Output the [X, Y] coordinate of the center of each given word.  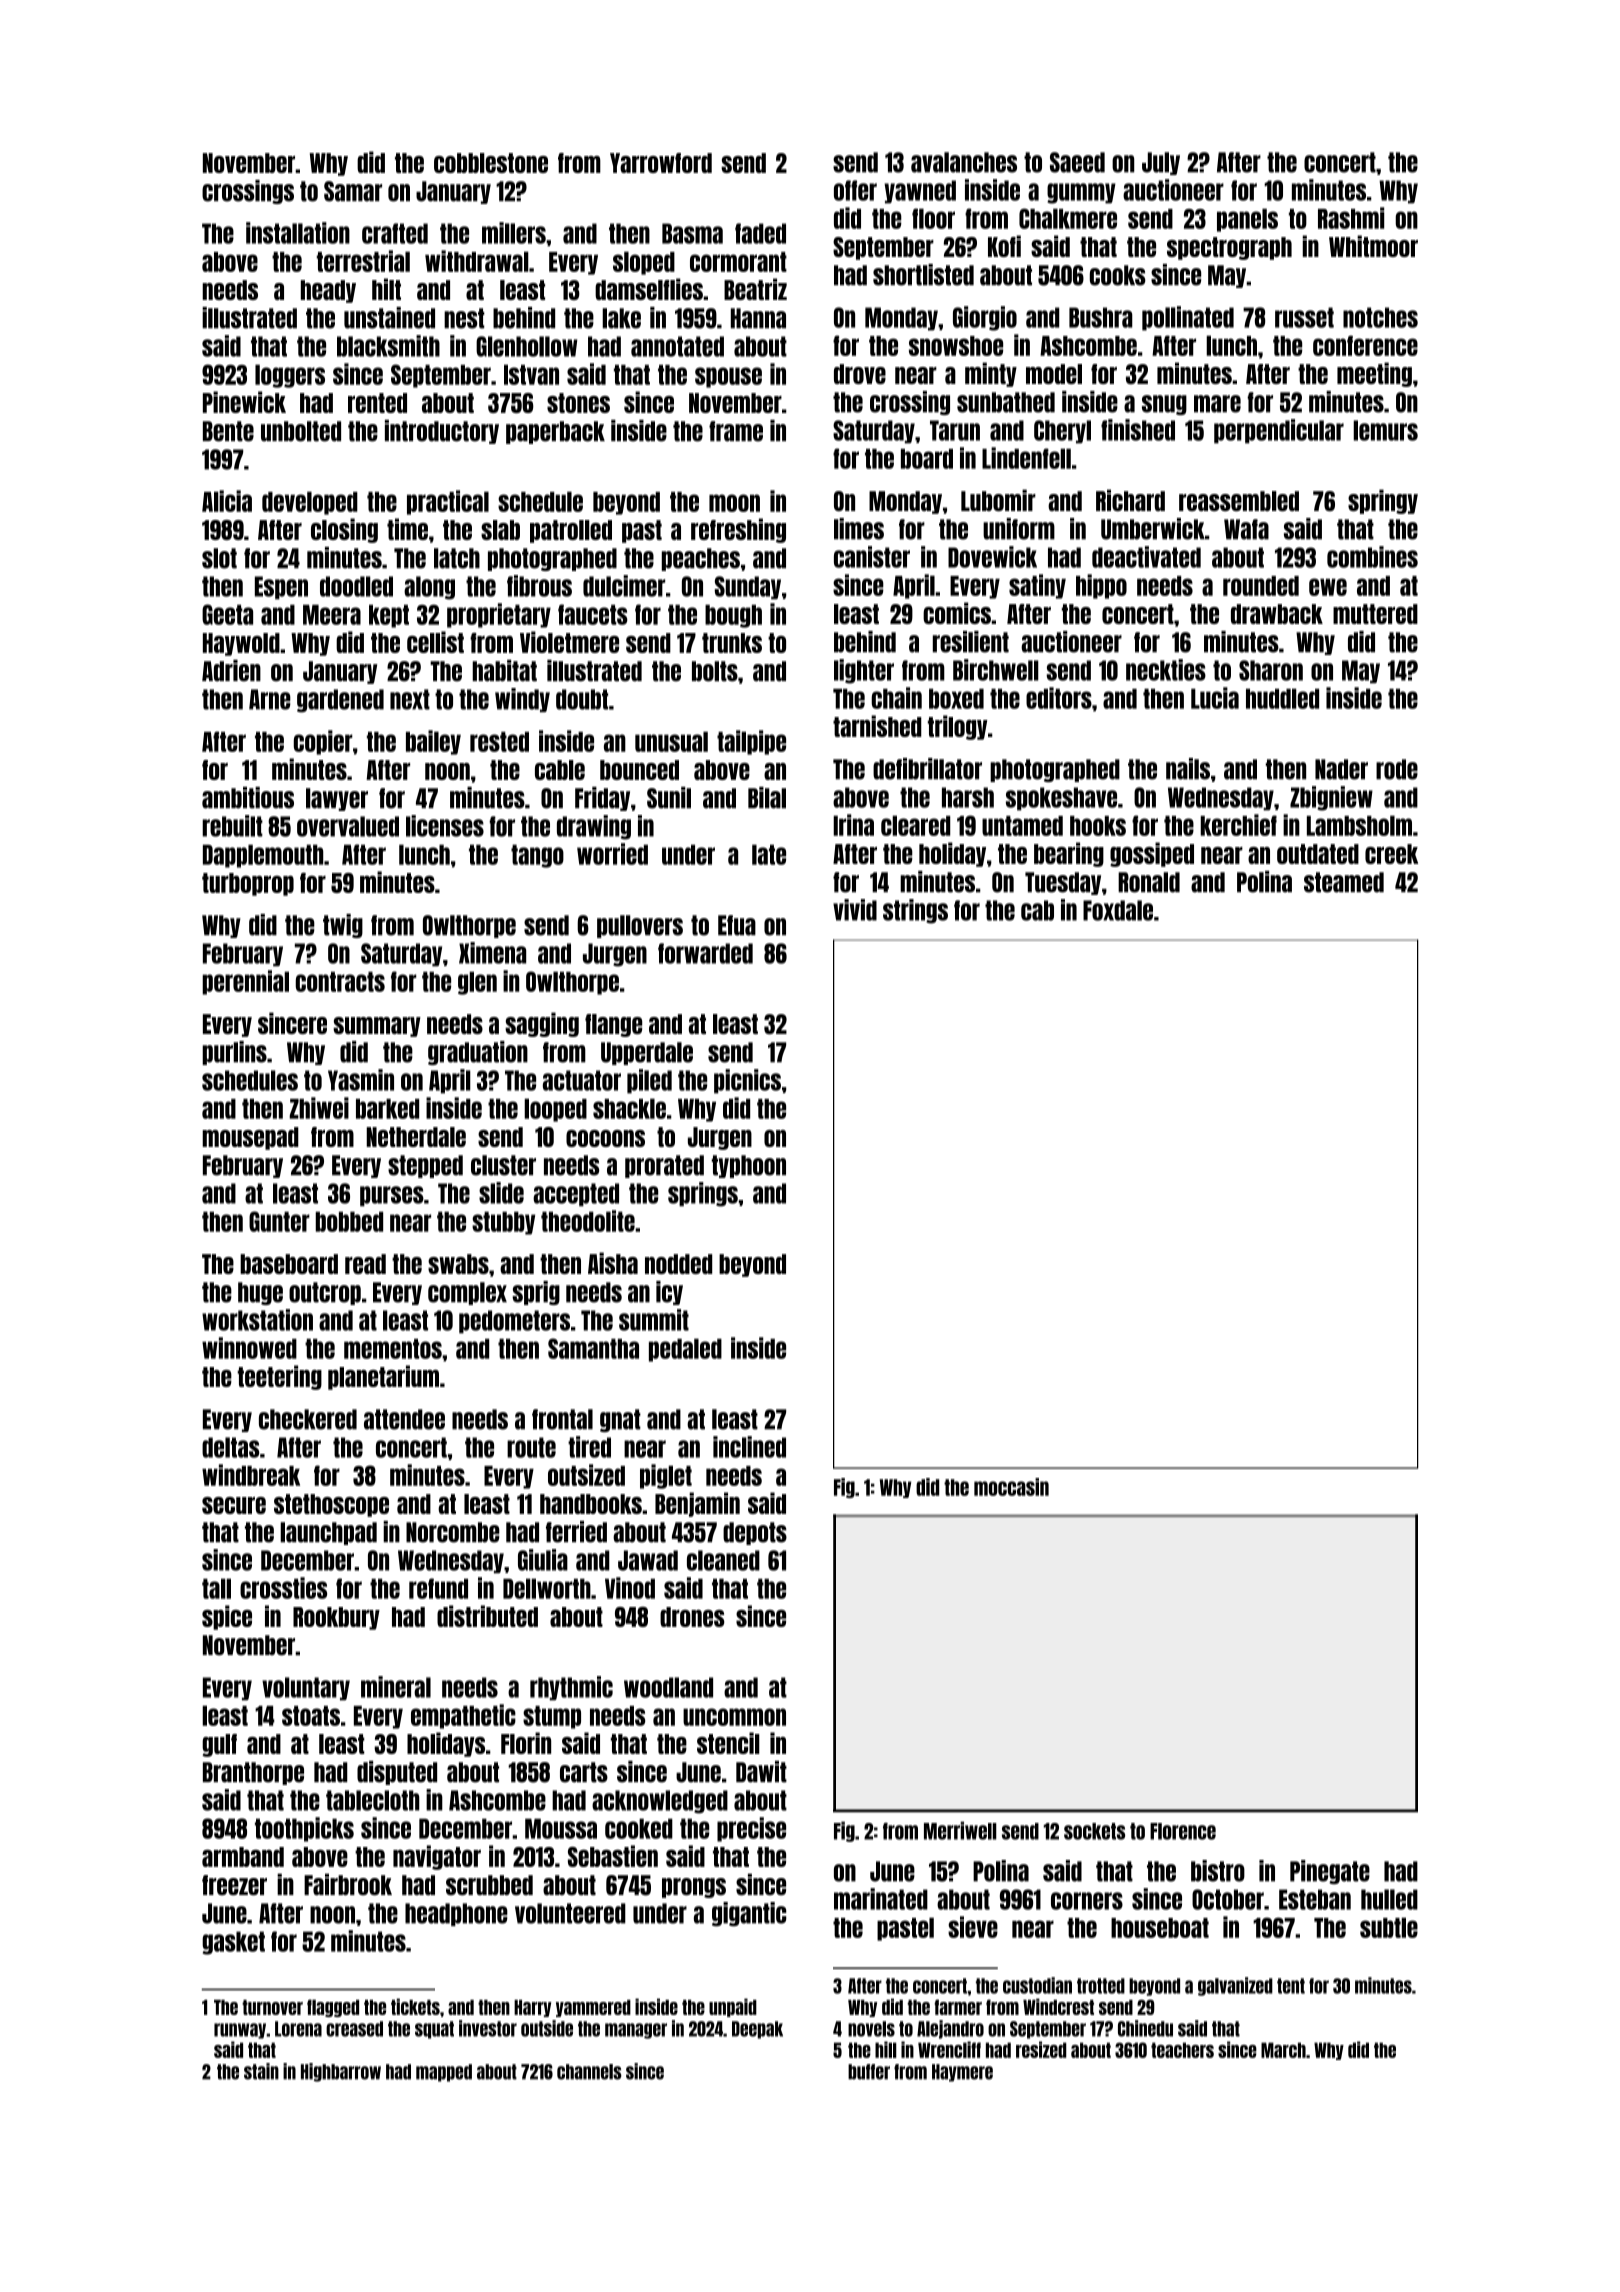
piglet [666, 1476]
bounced [639, 770]
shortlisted [923, 275]
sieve [973, 1927]
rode [1397, 769]
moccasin [1011, 1487]
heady [328, 291]
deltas [230, 1447]
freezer [234, 1885]
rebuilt [232, 826]
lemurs [1385, 430]
